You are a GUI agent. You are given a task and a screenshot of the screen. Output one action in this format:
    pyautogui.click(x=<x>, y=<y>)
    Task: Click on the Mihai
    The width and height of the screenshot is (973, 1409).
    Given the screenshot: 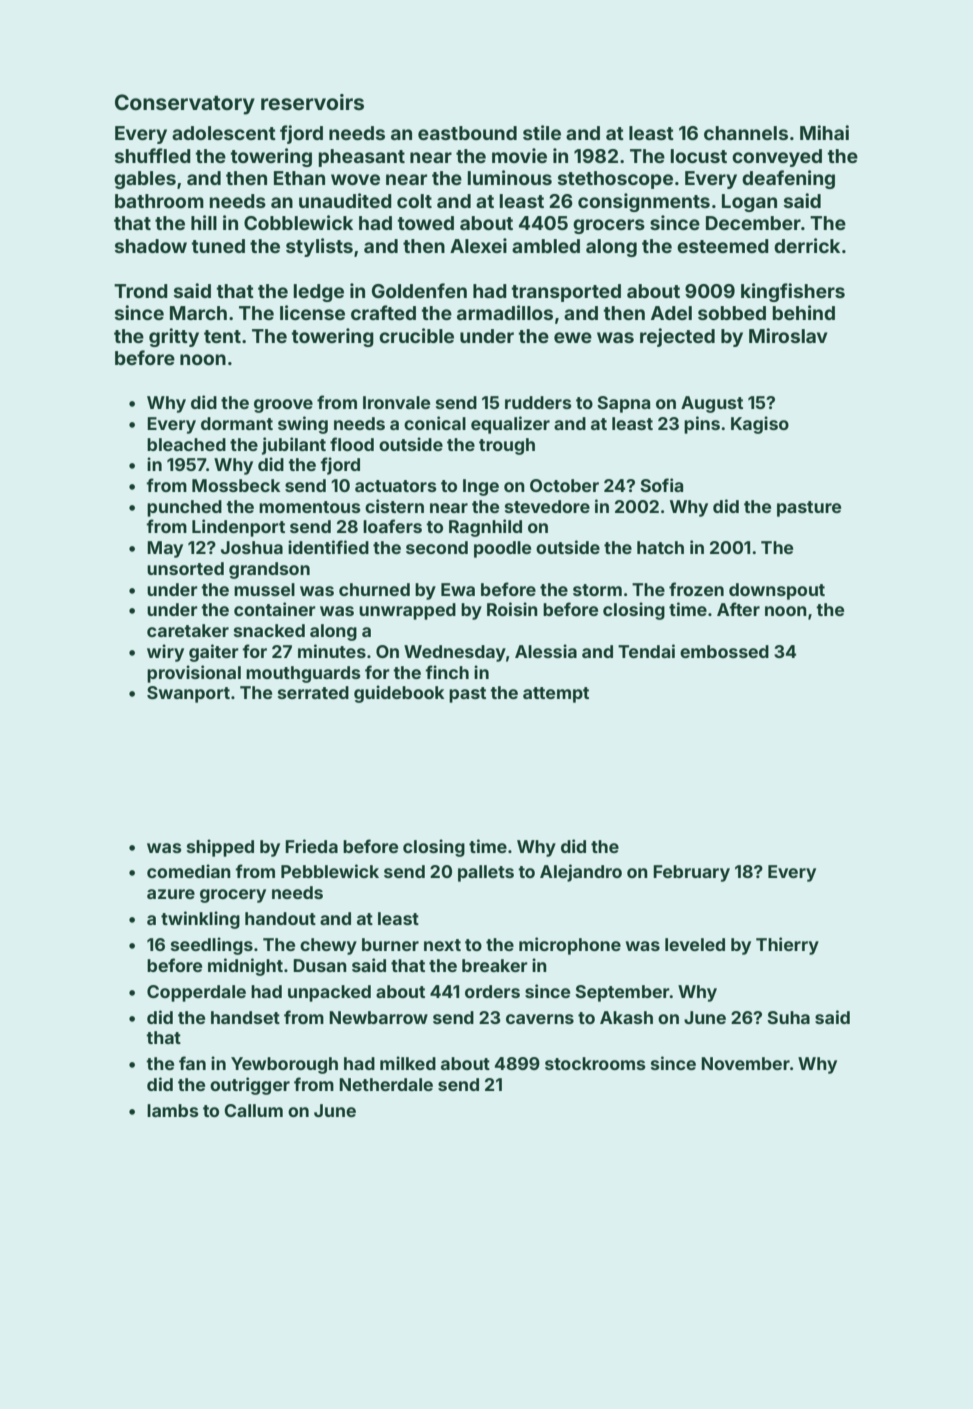 What is the action you would take?
    pyautogui.click(x=824, y=132)
